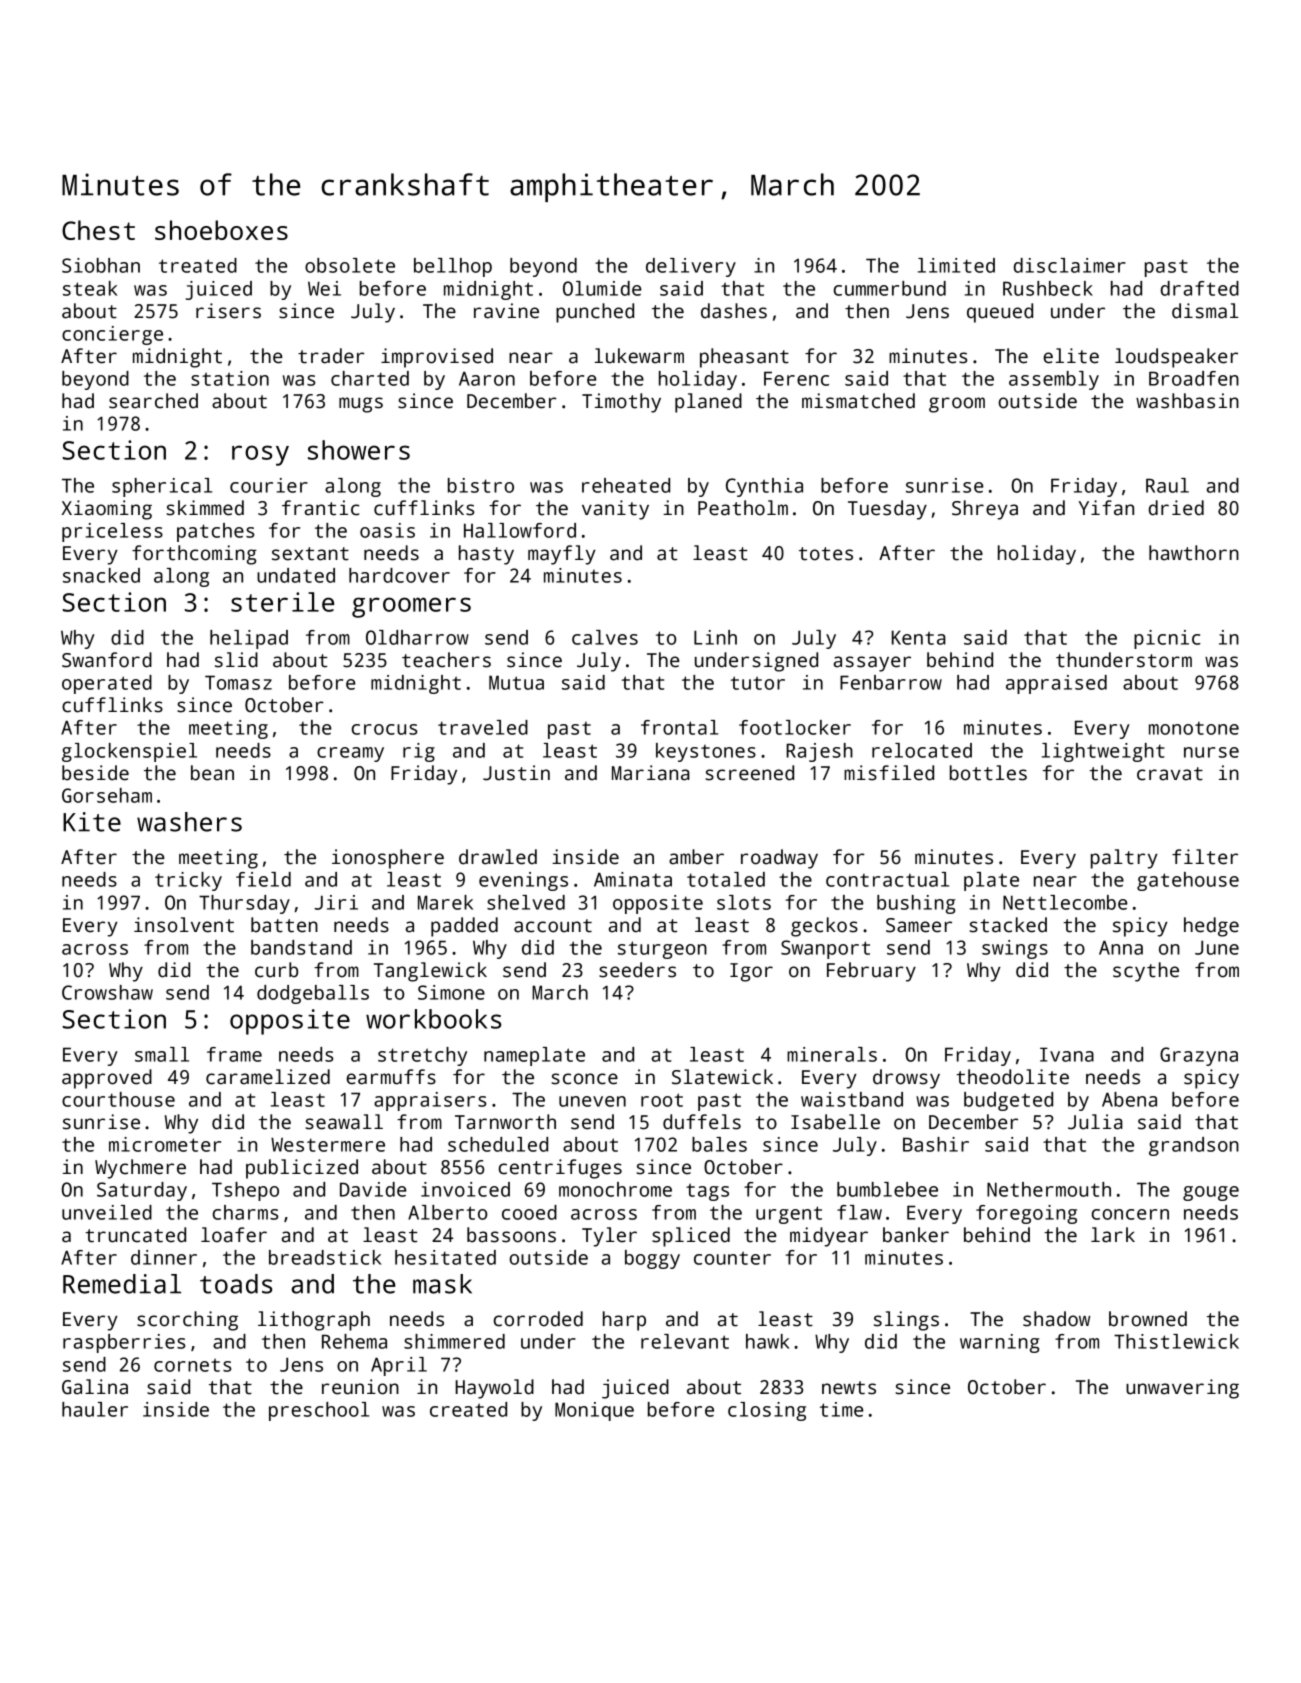  Describe the element at coordinates (858, 401) in the page. I see `mismatched` at that location.
